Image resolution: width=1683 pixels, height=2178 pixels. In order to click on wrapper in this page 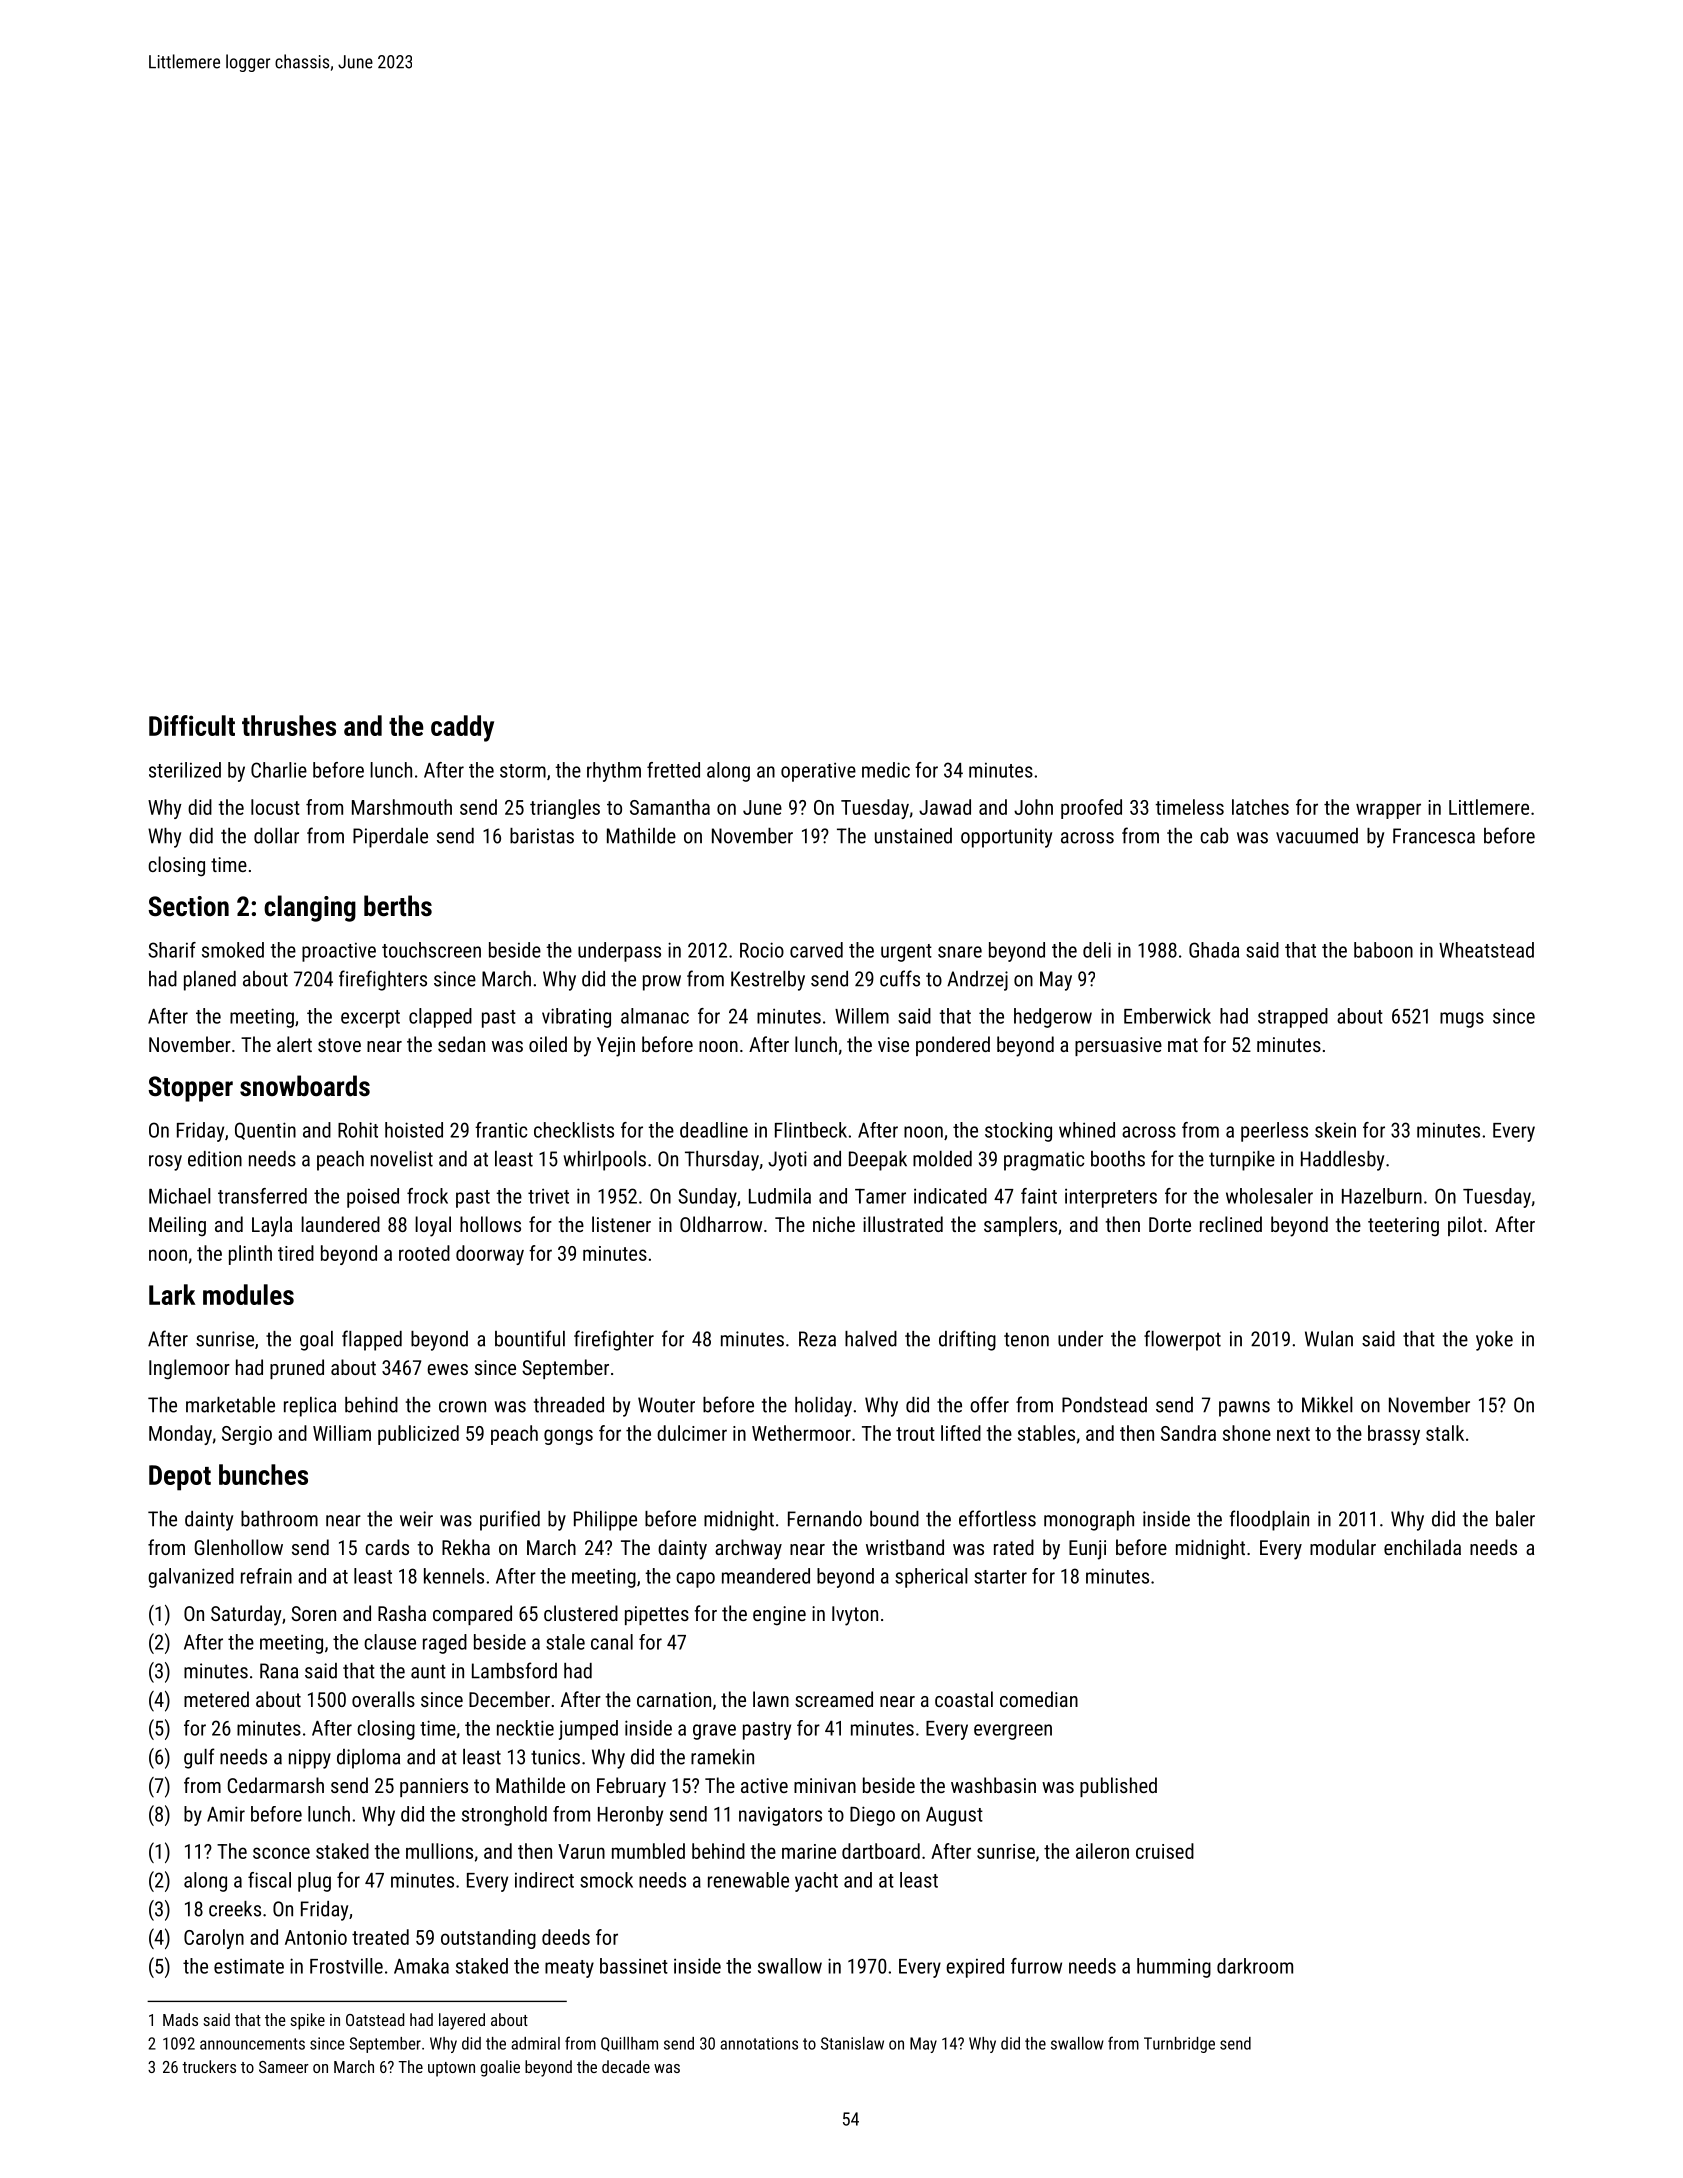, I will do `click(1388, 811)`.
